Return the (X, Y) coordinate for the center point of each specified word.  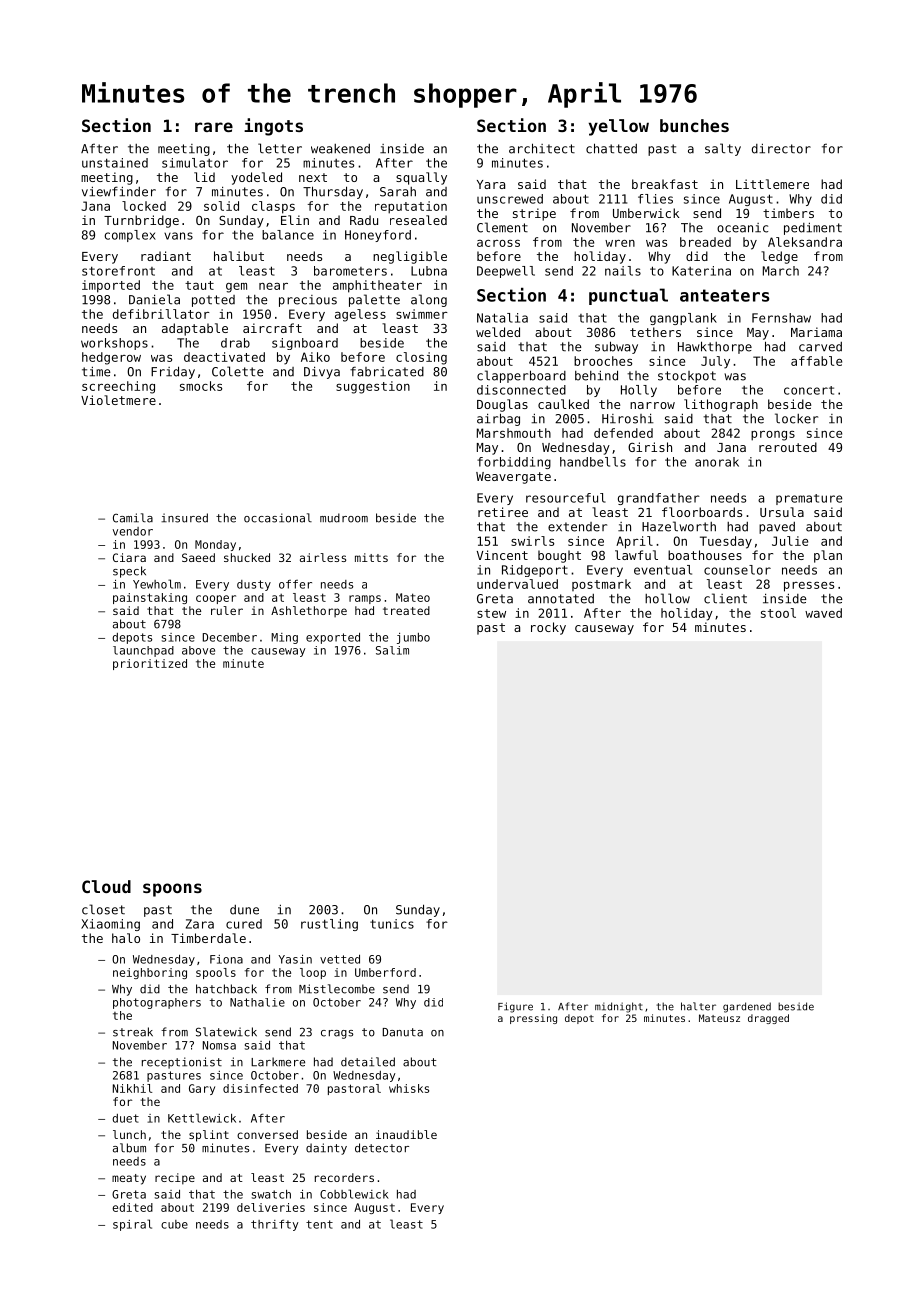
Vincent (502, 555)
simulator (195, 163)
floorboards (702, 512)
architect (542, 148)
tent (319, 1224)
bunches (694, 125)
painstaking (150, 598)
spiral (132, 1225)
